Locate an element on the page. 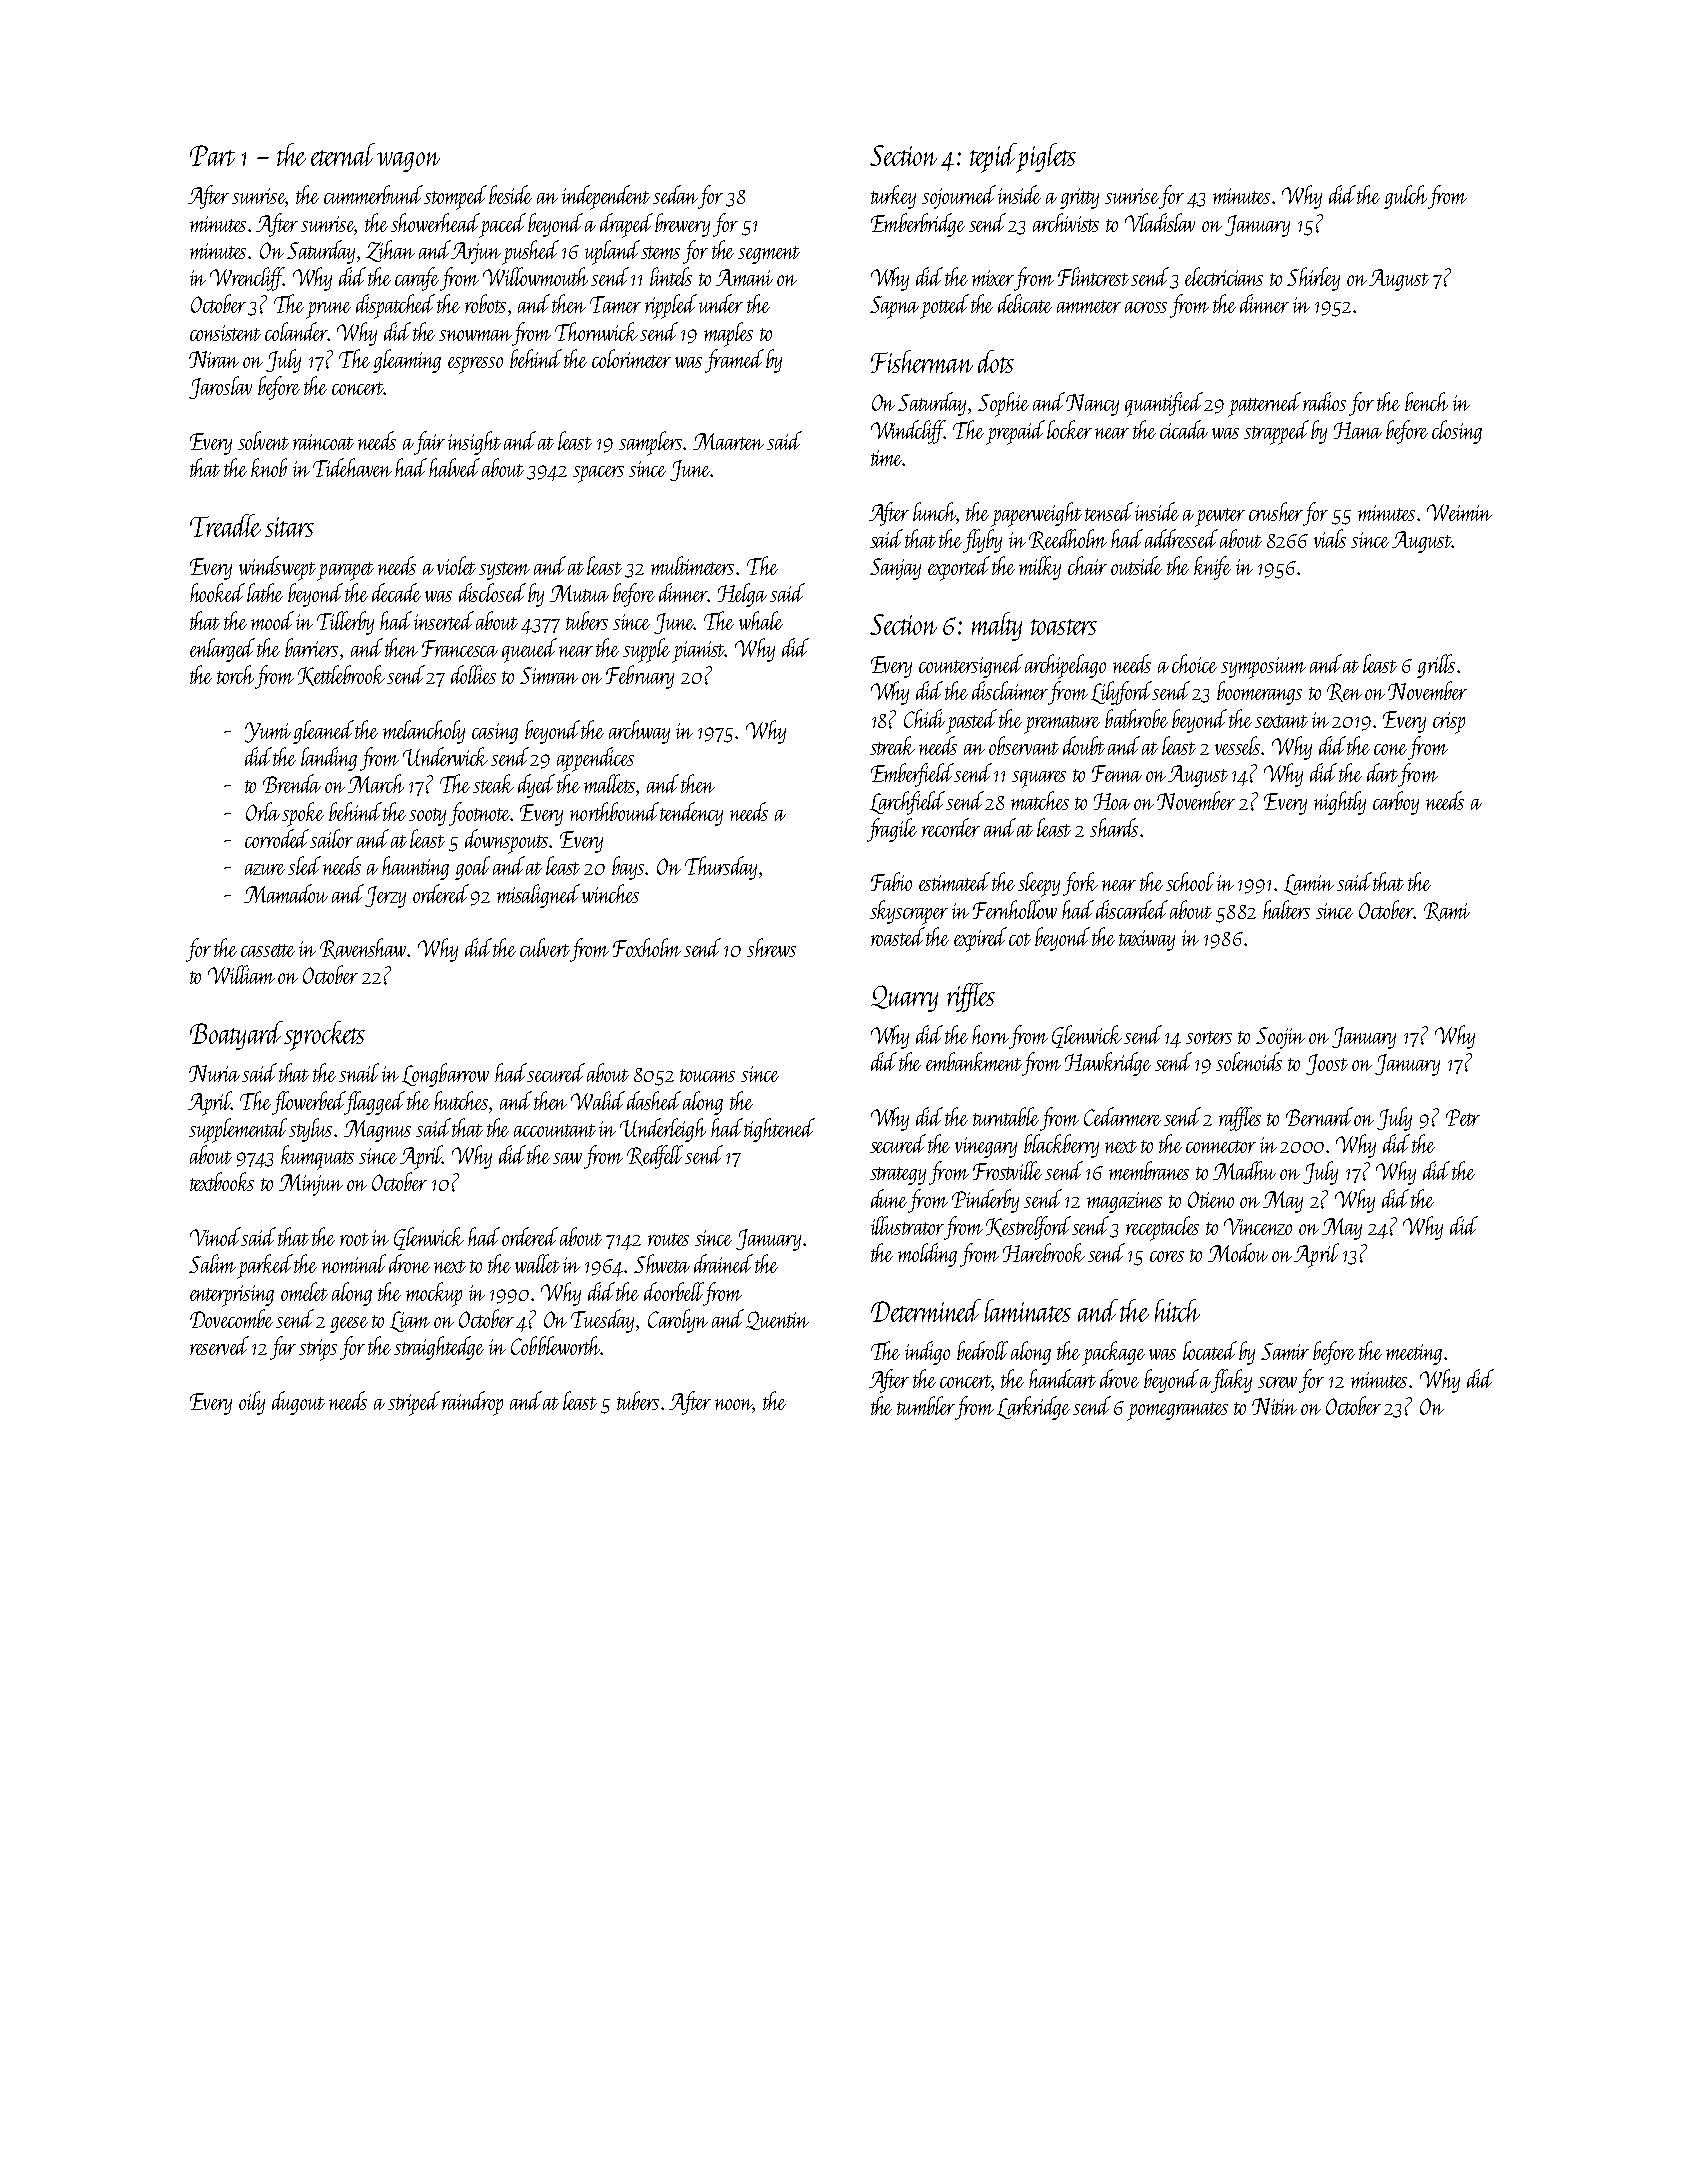  Maarten is located at coordinates (728, 441).
